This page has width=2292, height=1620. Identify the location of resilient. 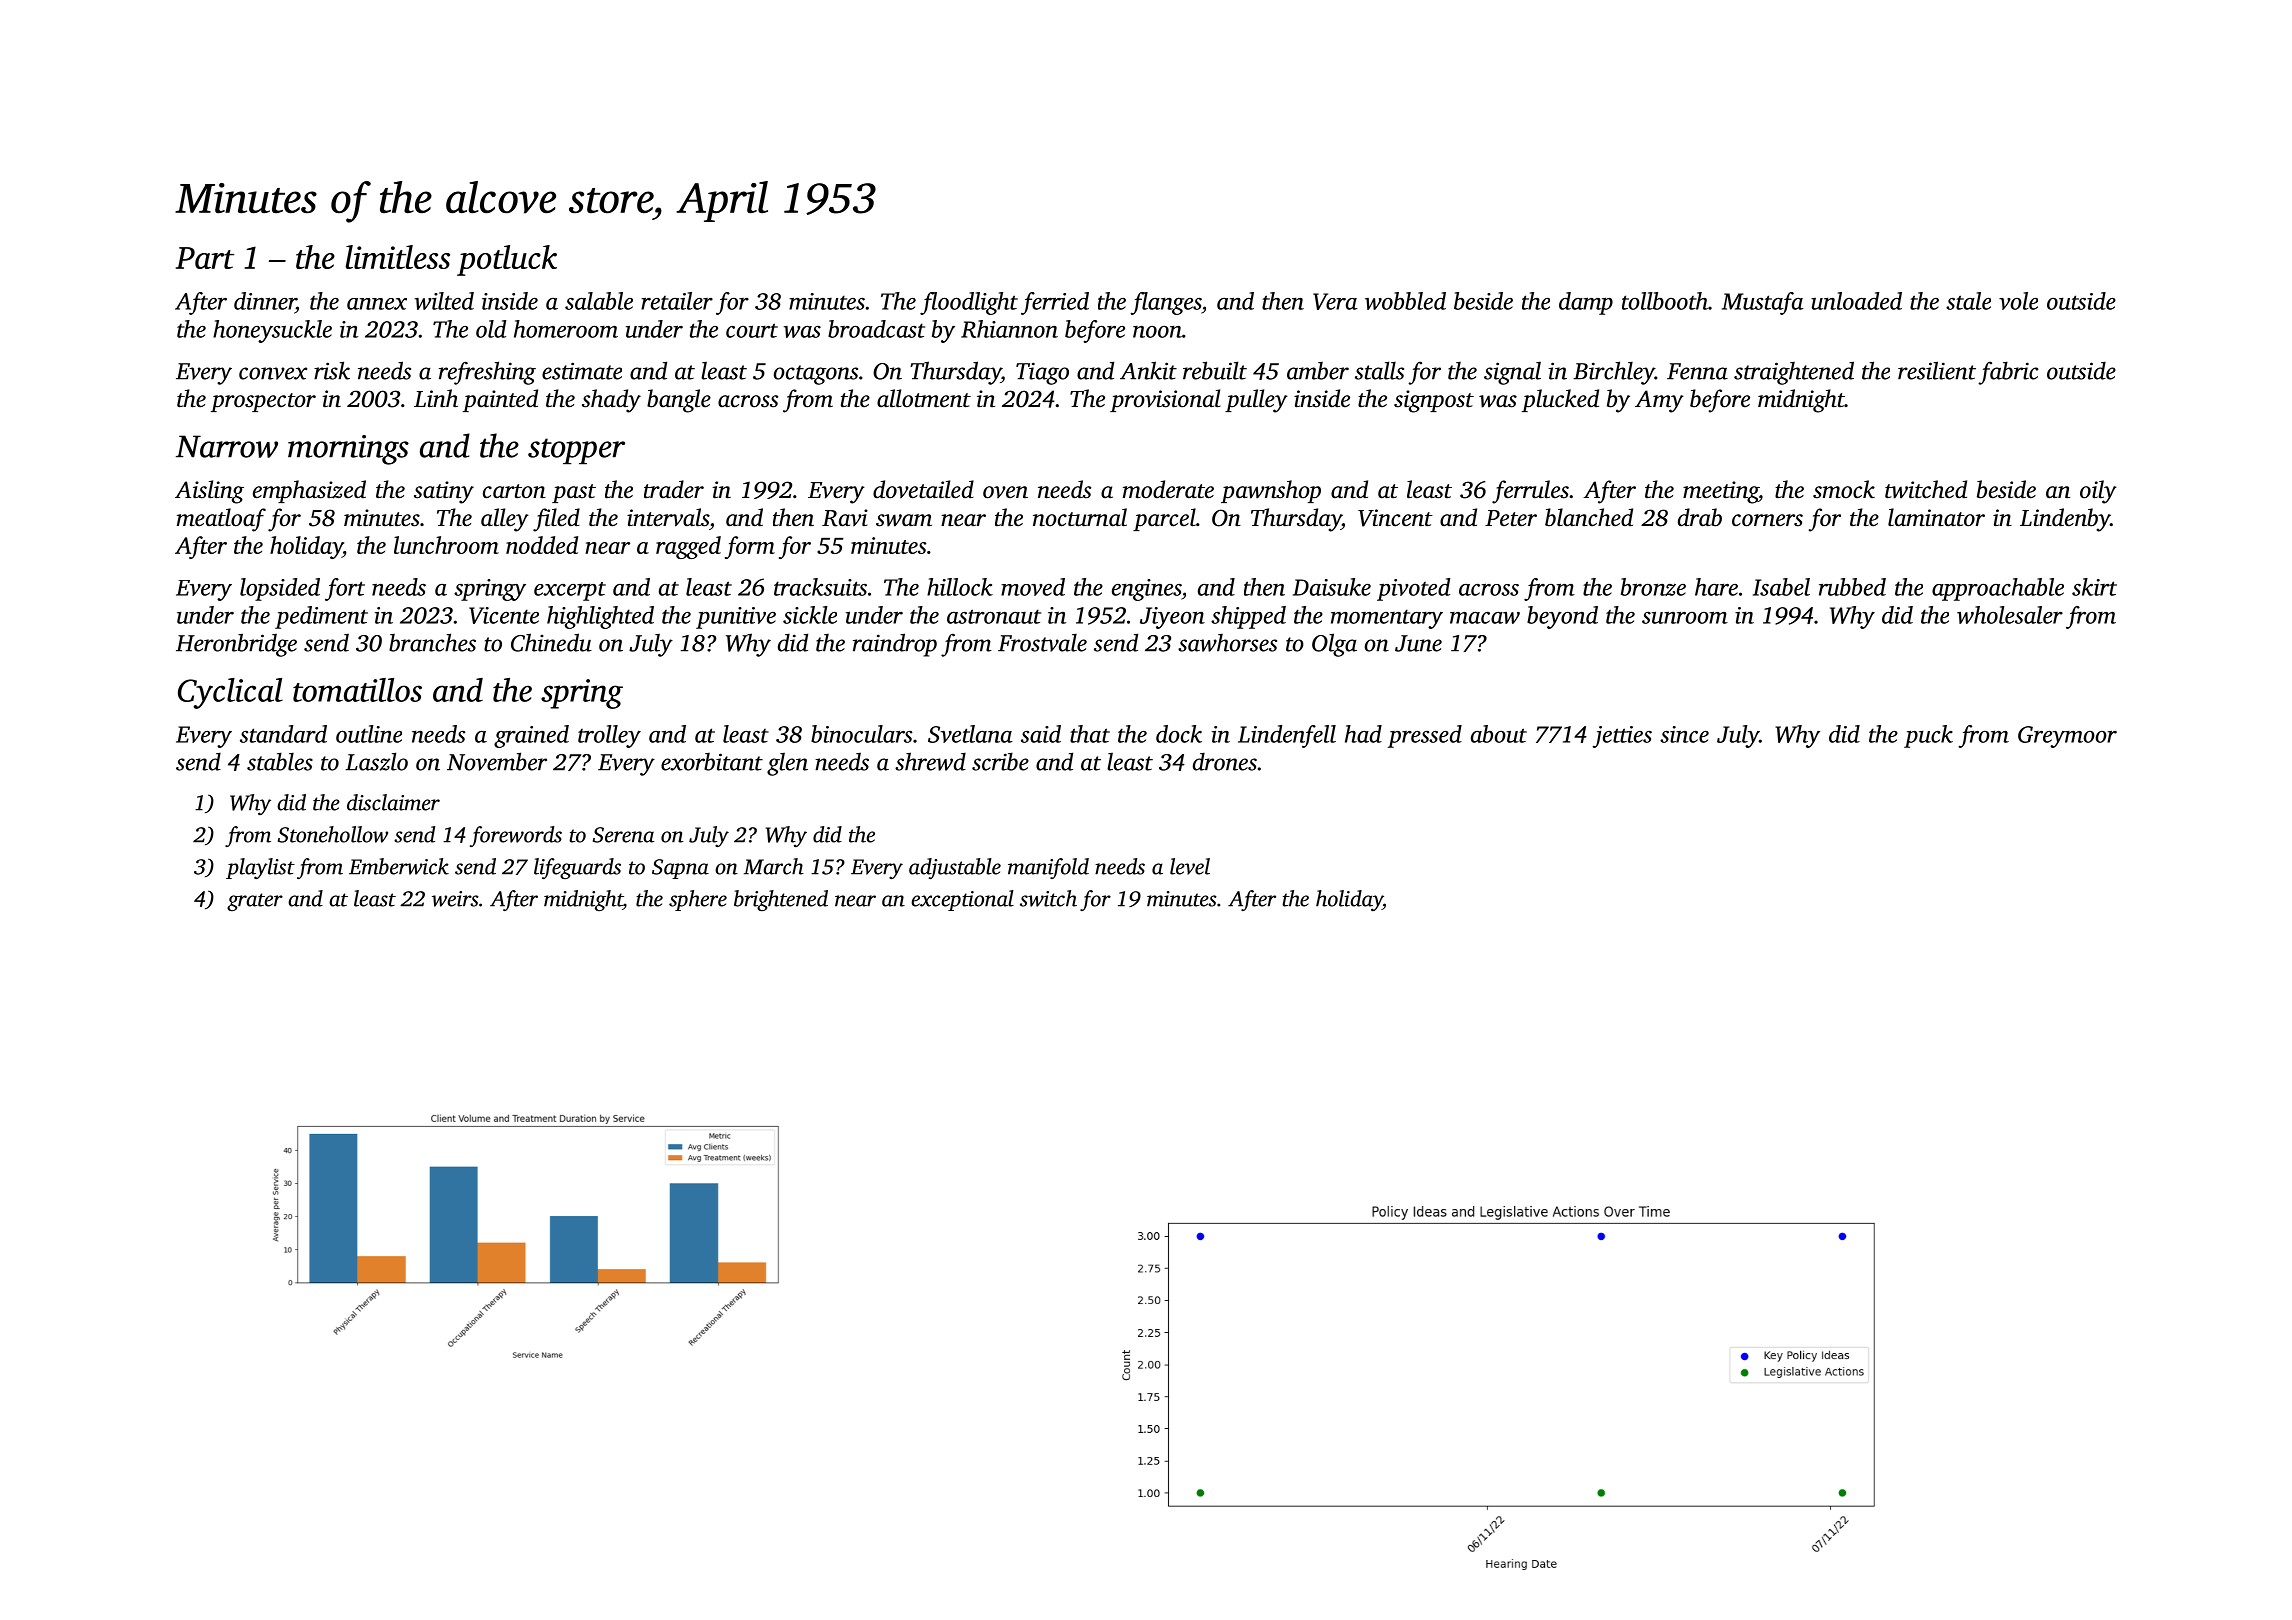
(1937, 370).
